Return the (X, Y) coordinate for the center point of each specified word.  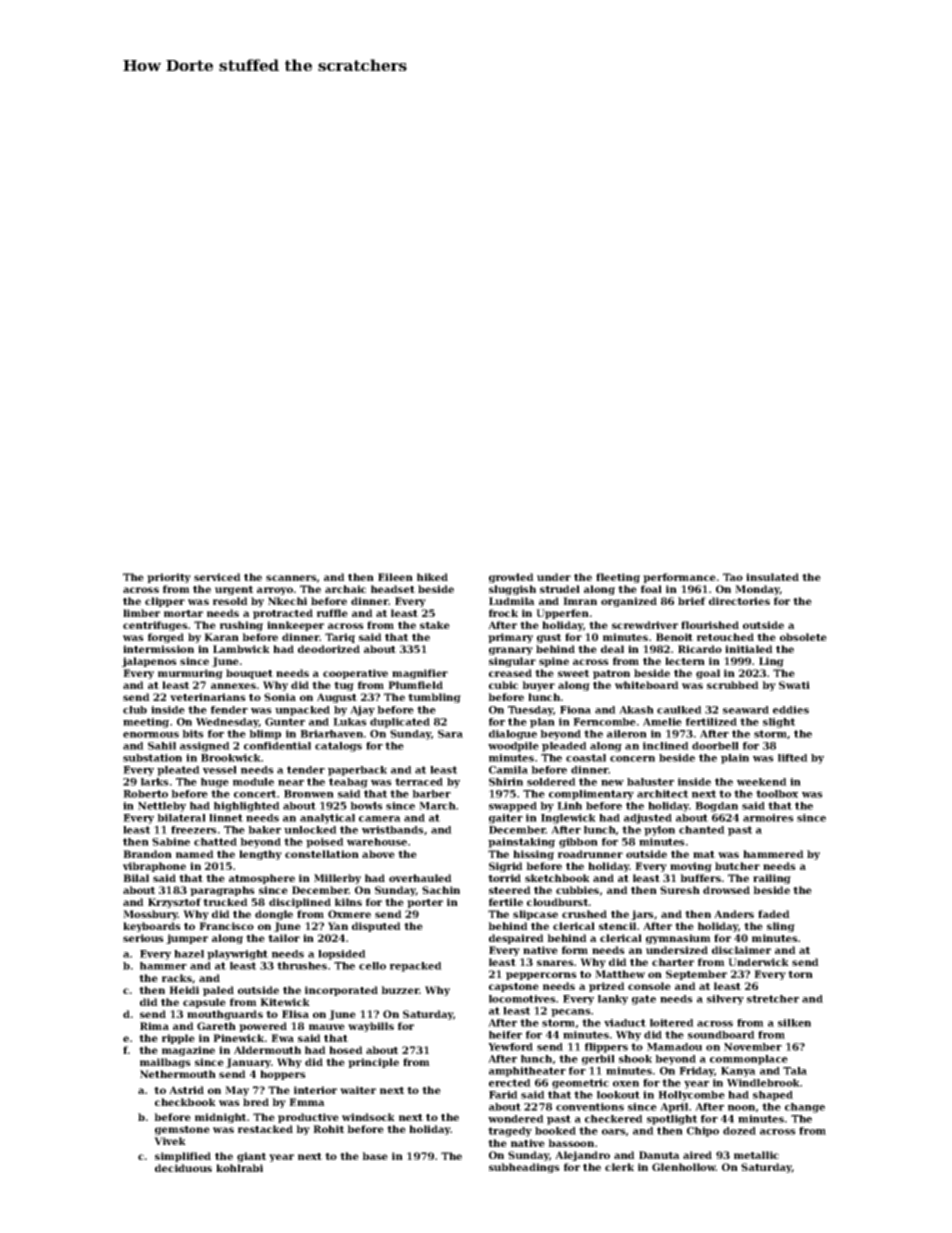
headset (393, 589)
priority (169, 578)
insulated (772, 577)
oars (614, 1132)
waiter (358, 1090)
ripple (178, 1039)
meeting (146, 723)
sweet (573, 673)
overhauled (420, 878)
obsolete (803, 637)
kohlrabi (239, 1168)
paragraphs (222, 891)
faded (774, 914)
